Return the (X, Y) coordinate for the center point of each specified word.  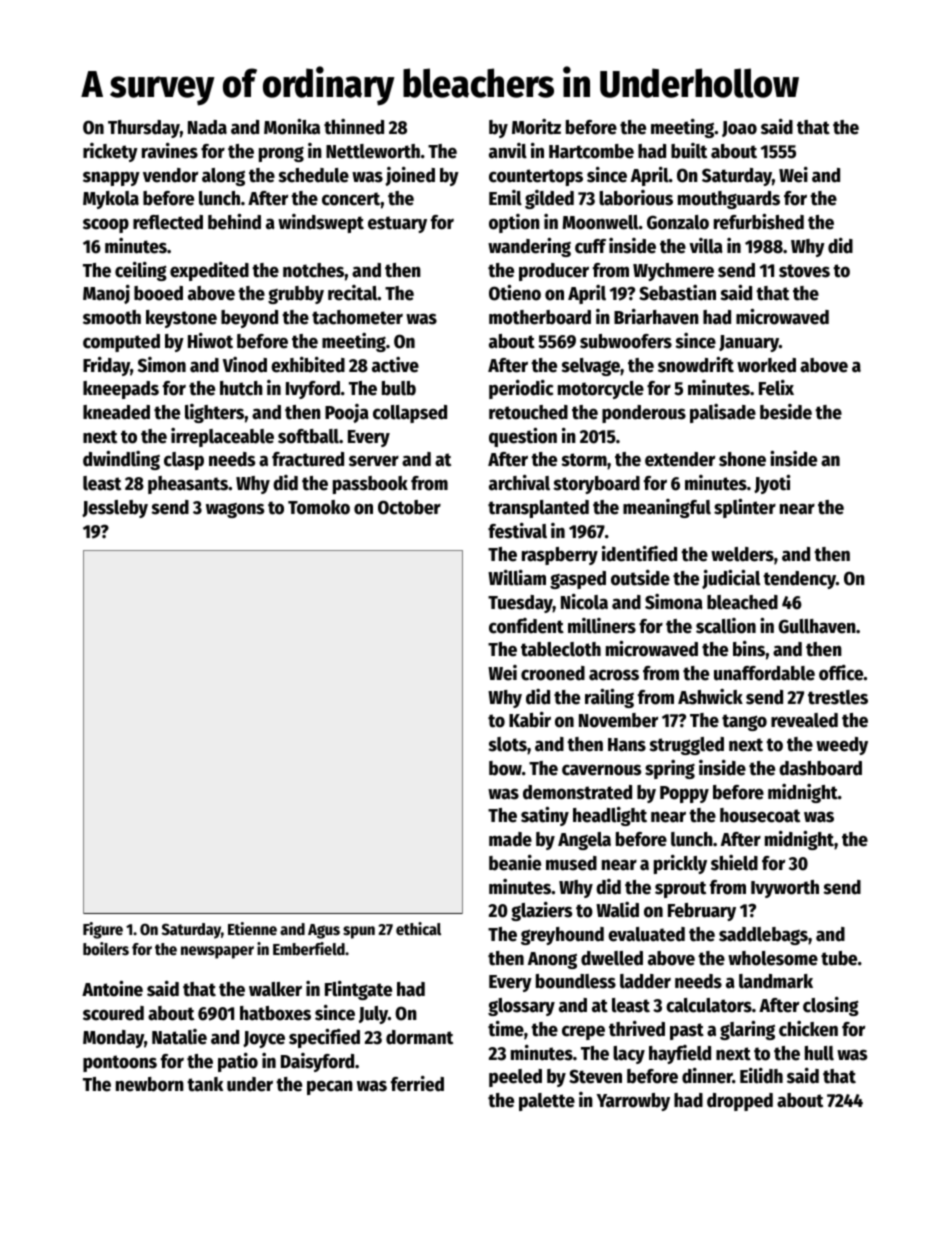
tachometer (357, 317)
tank (205, 1084)
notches (314, 270)
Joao (739, 129)
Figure (103, 930)
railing (609, 698)
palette (547, 1102)
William (517, 578)
